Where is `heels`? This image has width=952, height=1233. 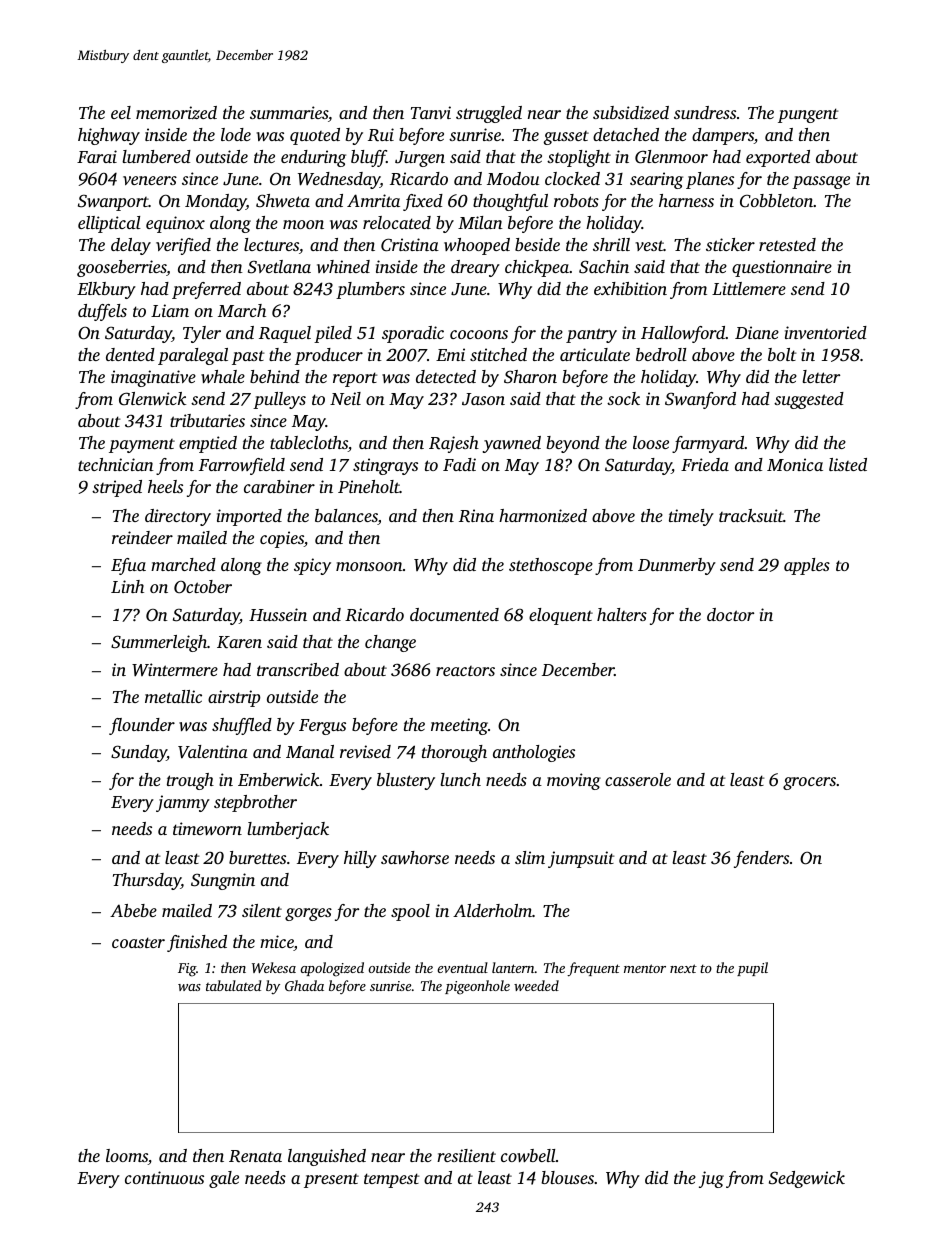
heels is located at coordinates (165, 486).
